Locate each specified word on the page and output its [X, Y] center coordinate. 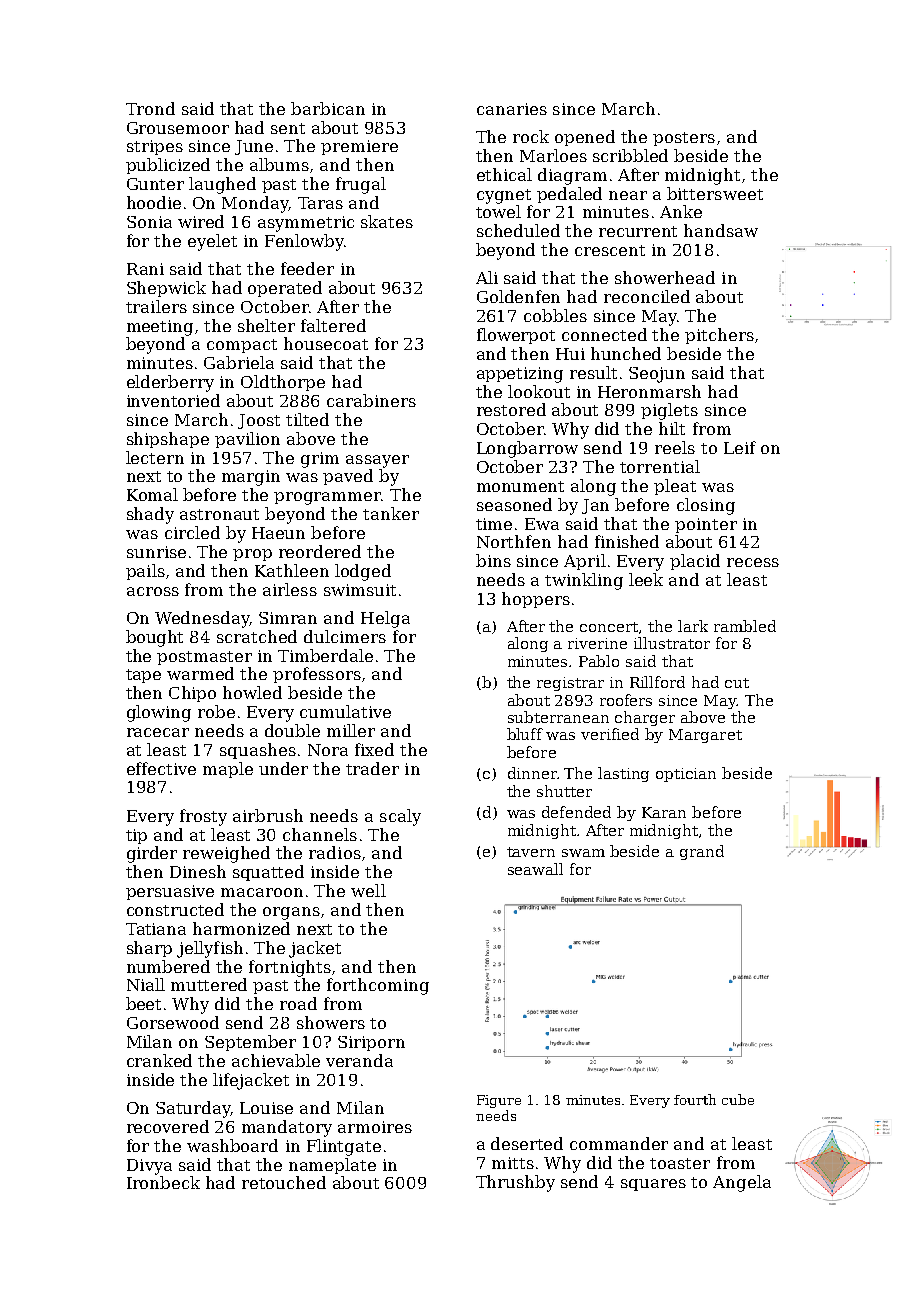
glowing [159, 713]
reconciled [647, 296]
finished [627, 541]
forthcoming [378, 986]
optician [686, 775]
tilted [307, 419]
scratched [257, 636]
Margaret [705, 736]
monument [520, 486]
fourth [695, 1099]
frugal [361, 185]
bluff [525, 734]
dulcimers [345, 636]
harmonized [241, 928]
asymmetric [306, 224]
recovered [168, 1126]
